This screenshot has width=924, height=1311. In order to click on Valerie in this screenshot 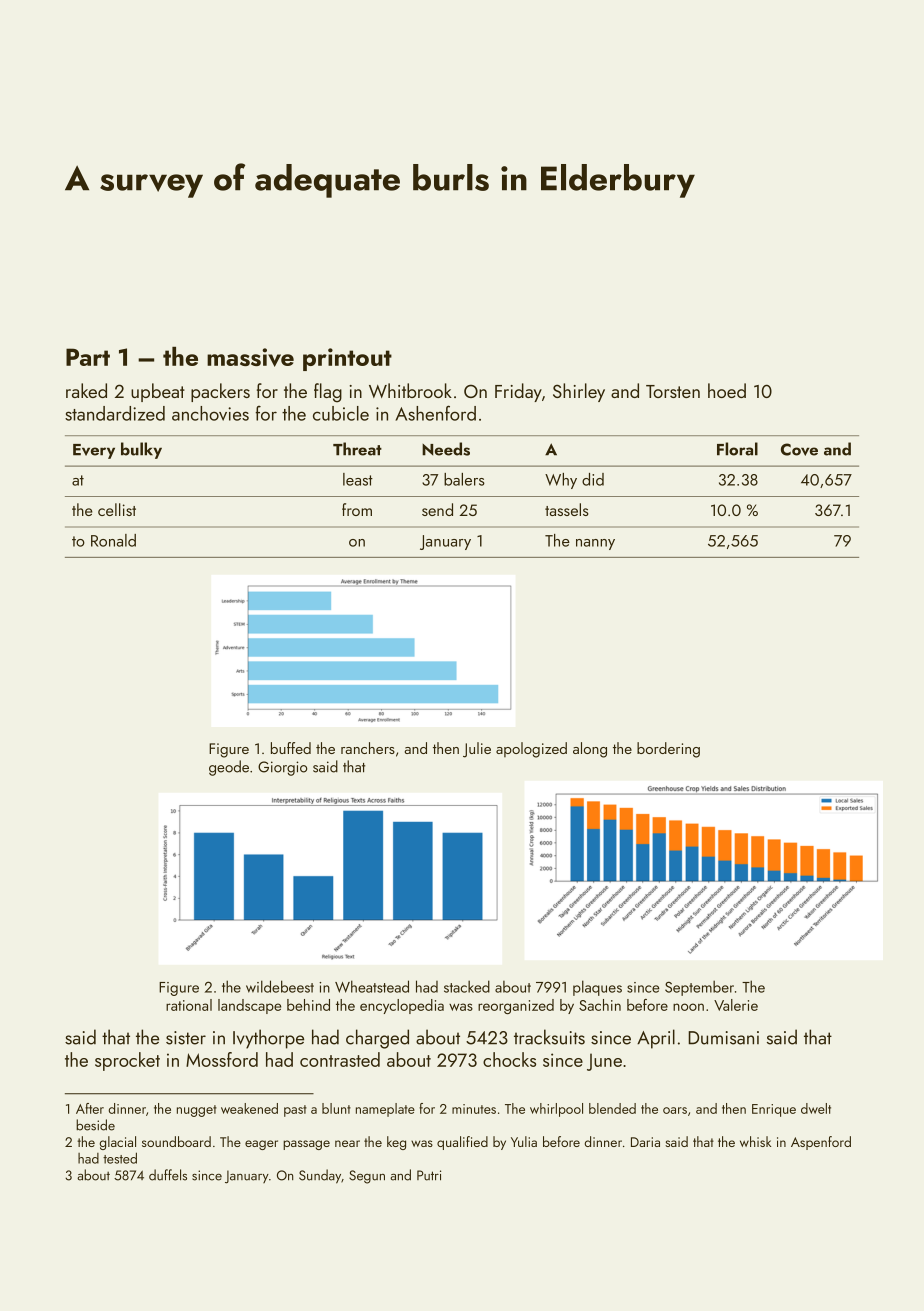, I will do `click(736, 1005)`.
